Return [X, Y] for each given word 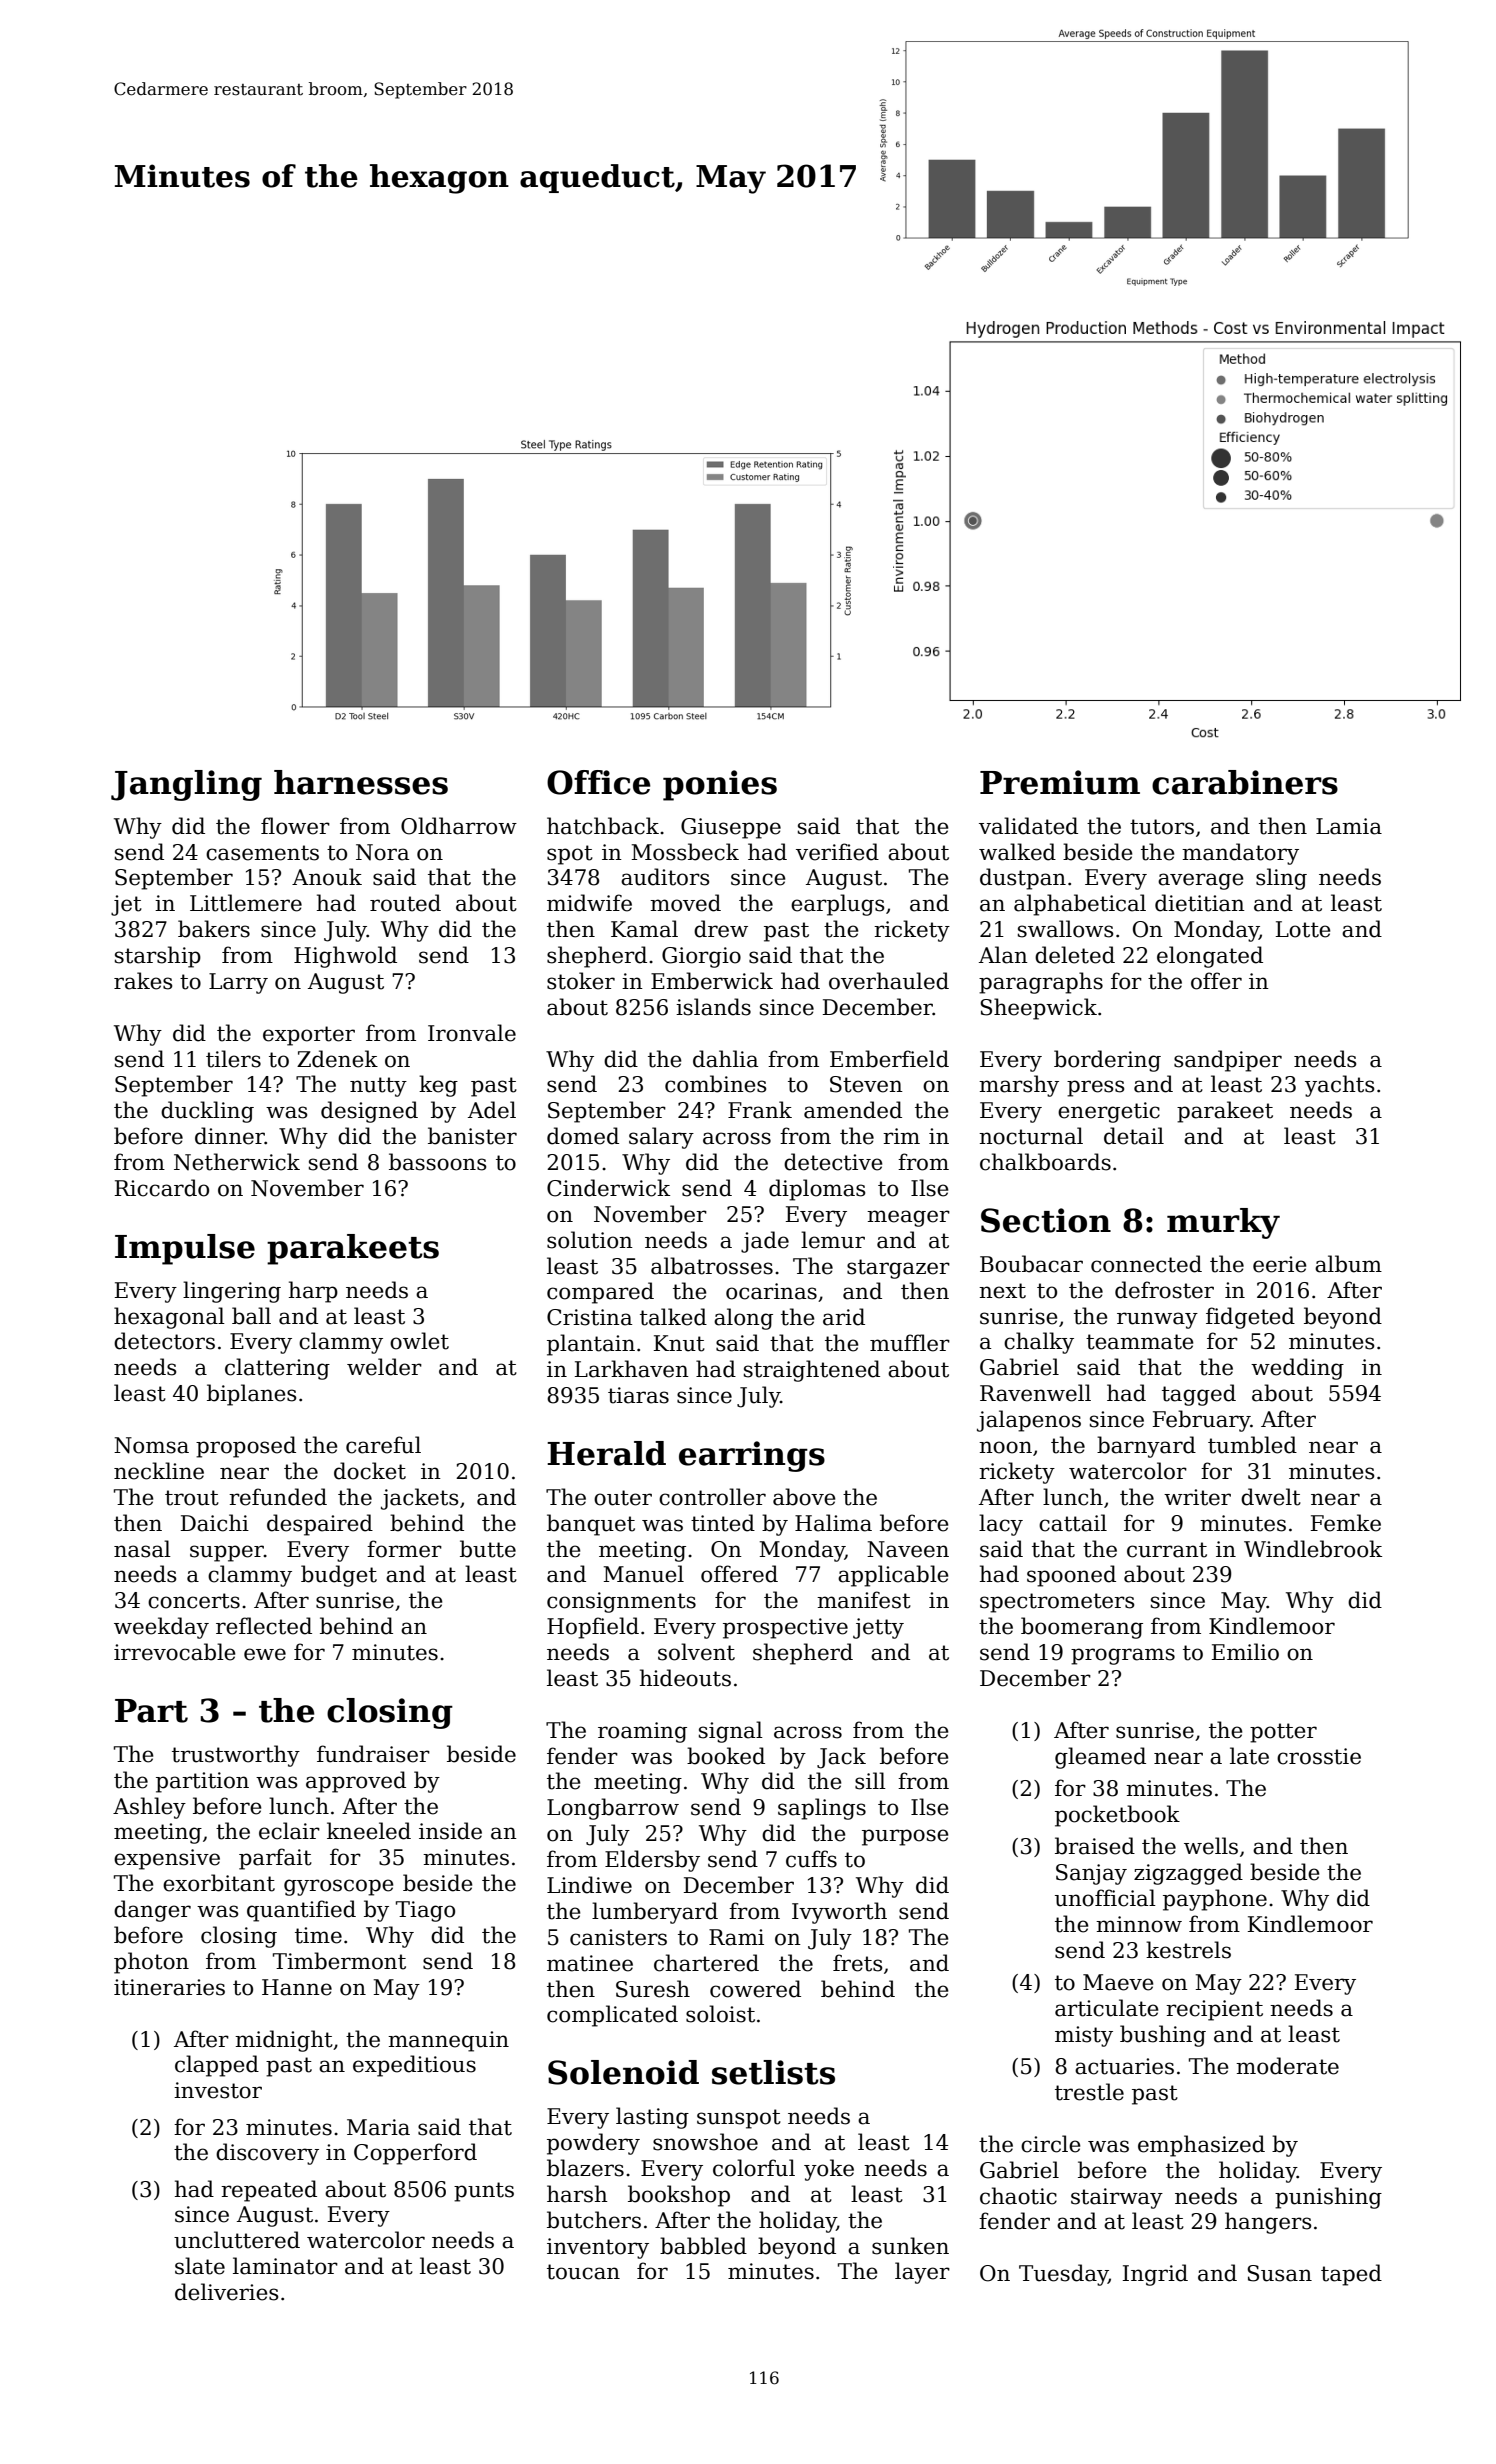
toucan [583, 2272]
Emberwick [712, 981]
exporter [309, 1036]
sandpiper [1228, 1061]
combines [715, 1084]
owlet [419, 1341]
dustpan [1023, 879]
